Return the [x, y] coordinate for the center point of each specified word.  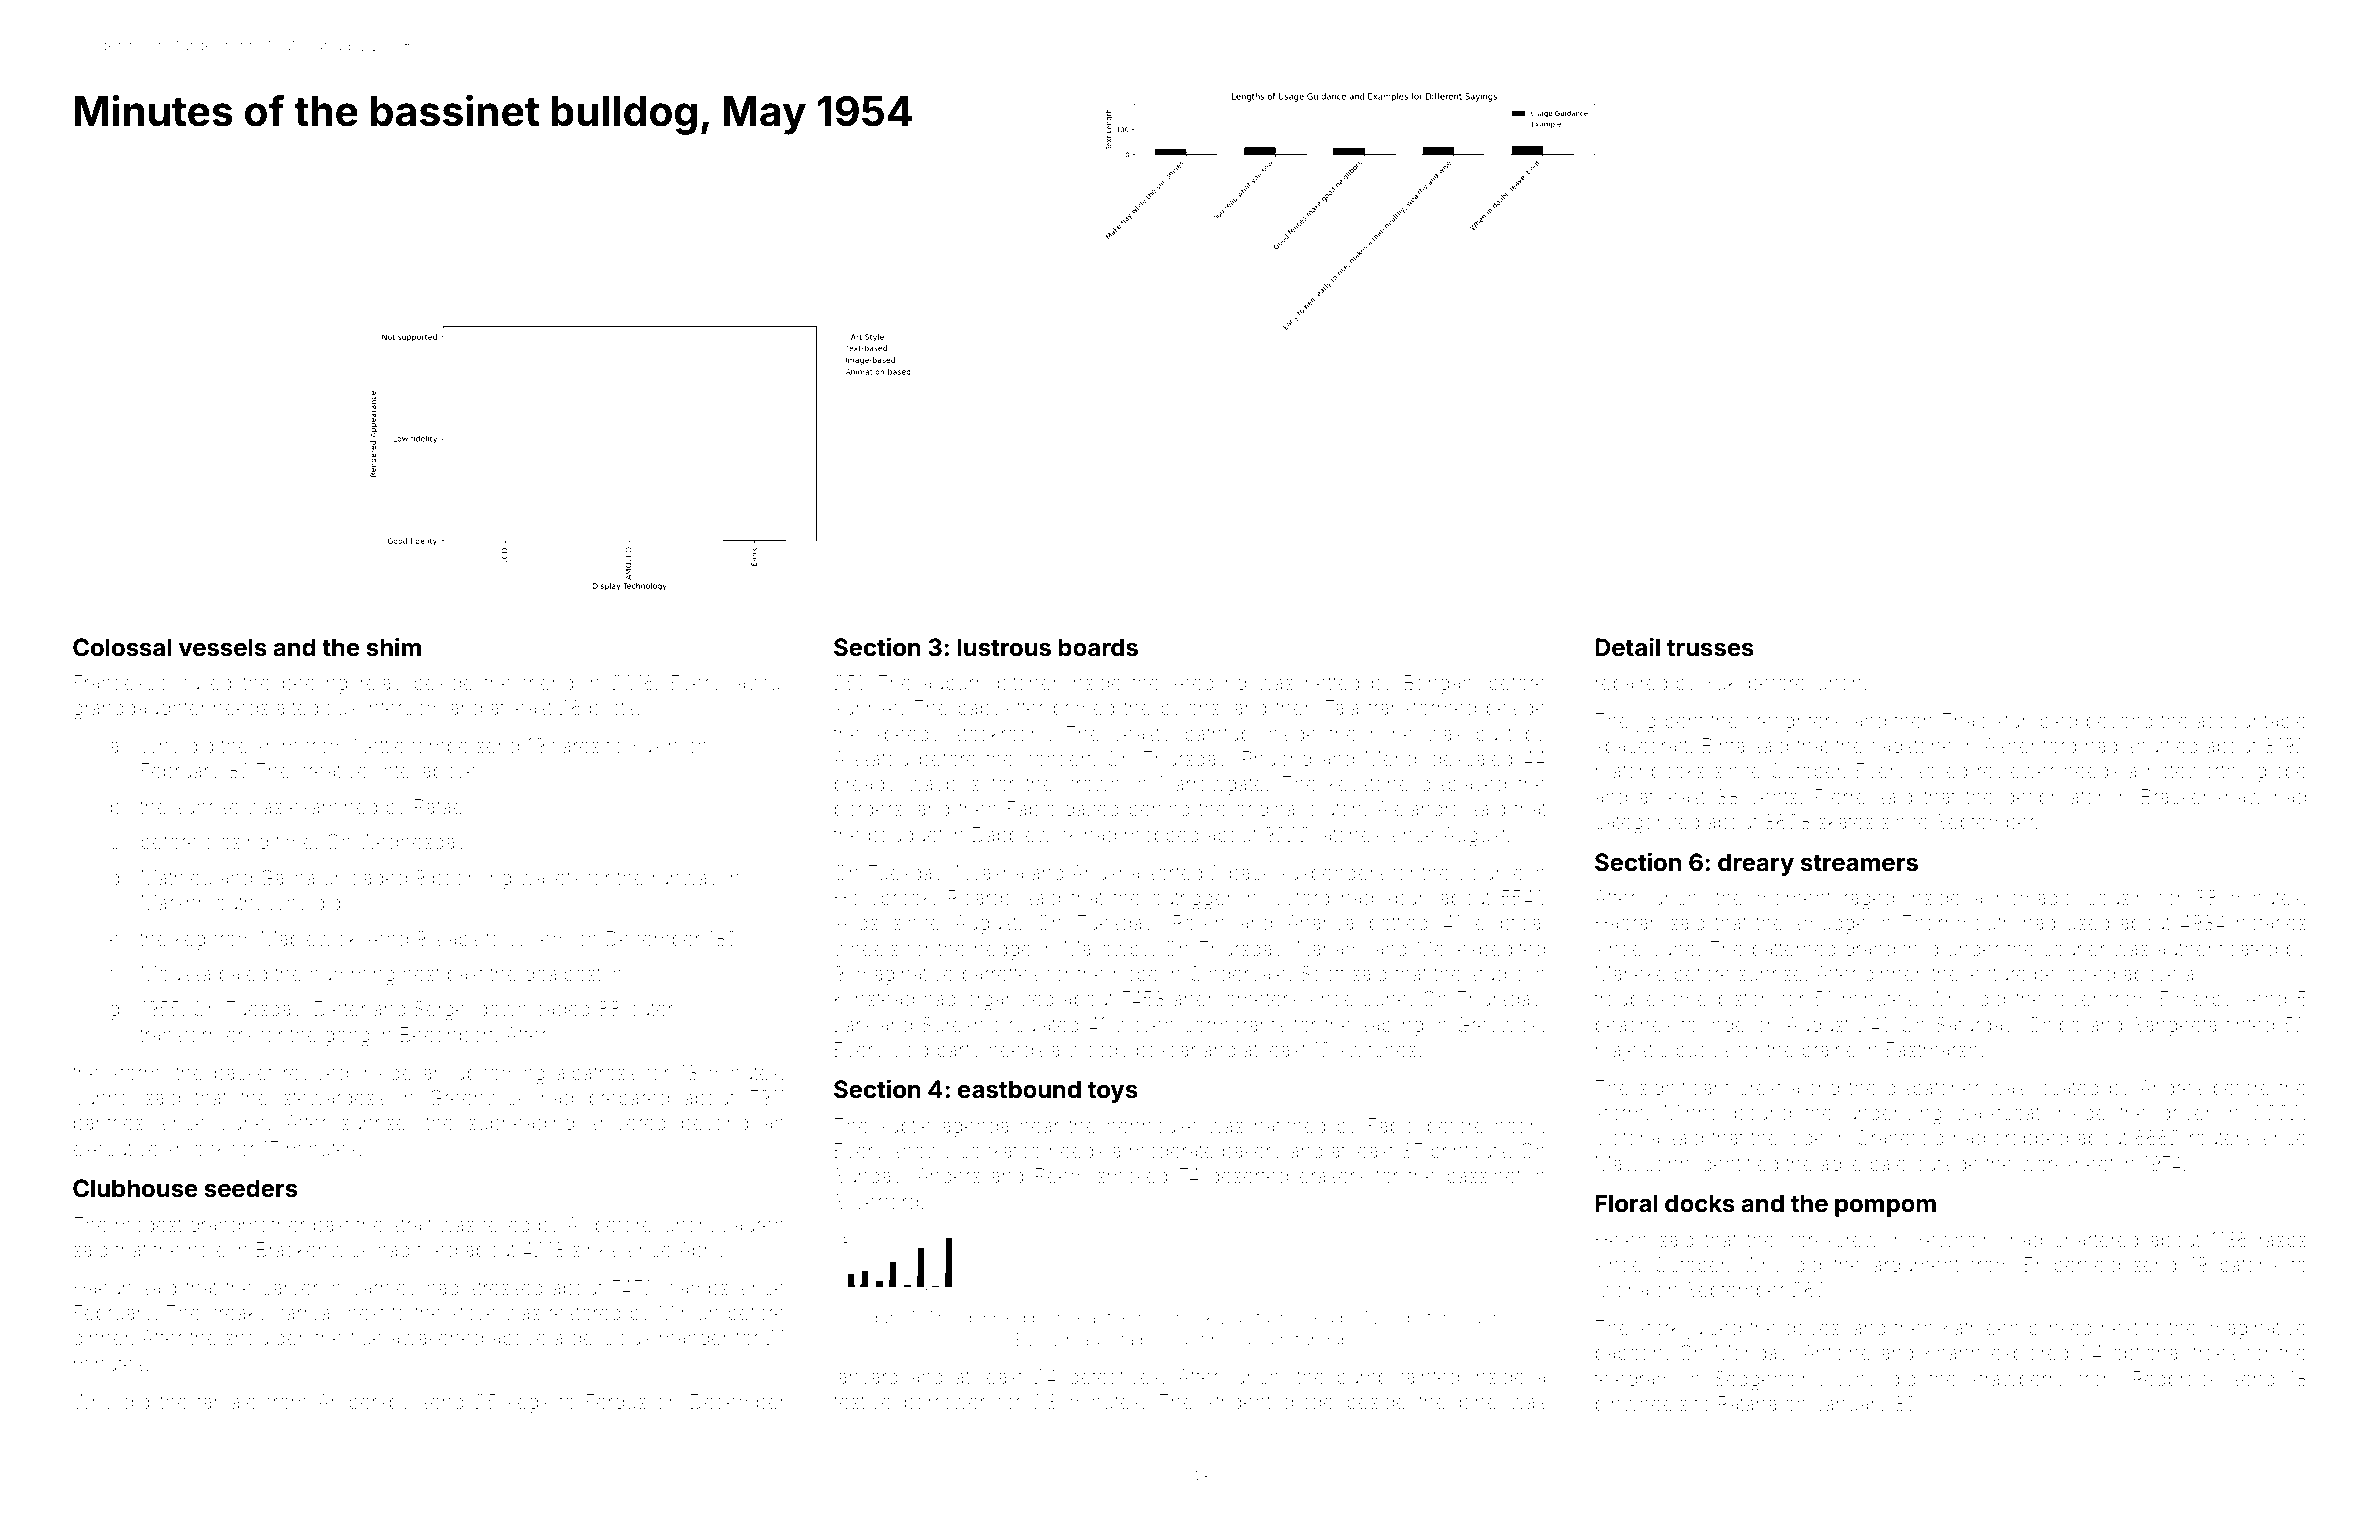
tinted [2250, 1024]
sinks [595, 1249]
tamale [226, 1401]
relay [381, 684]
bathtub [1218, 733]
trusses [1710, 648]
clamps [696, 1289]
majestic [1632, 1051]
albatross [596, 1072]
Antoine [1837, 1352]
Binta [1723, 745]
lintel [395, 770]
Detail [1627, 647]
